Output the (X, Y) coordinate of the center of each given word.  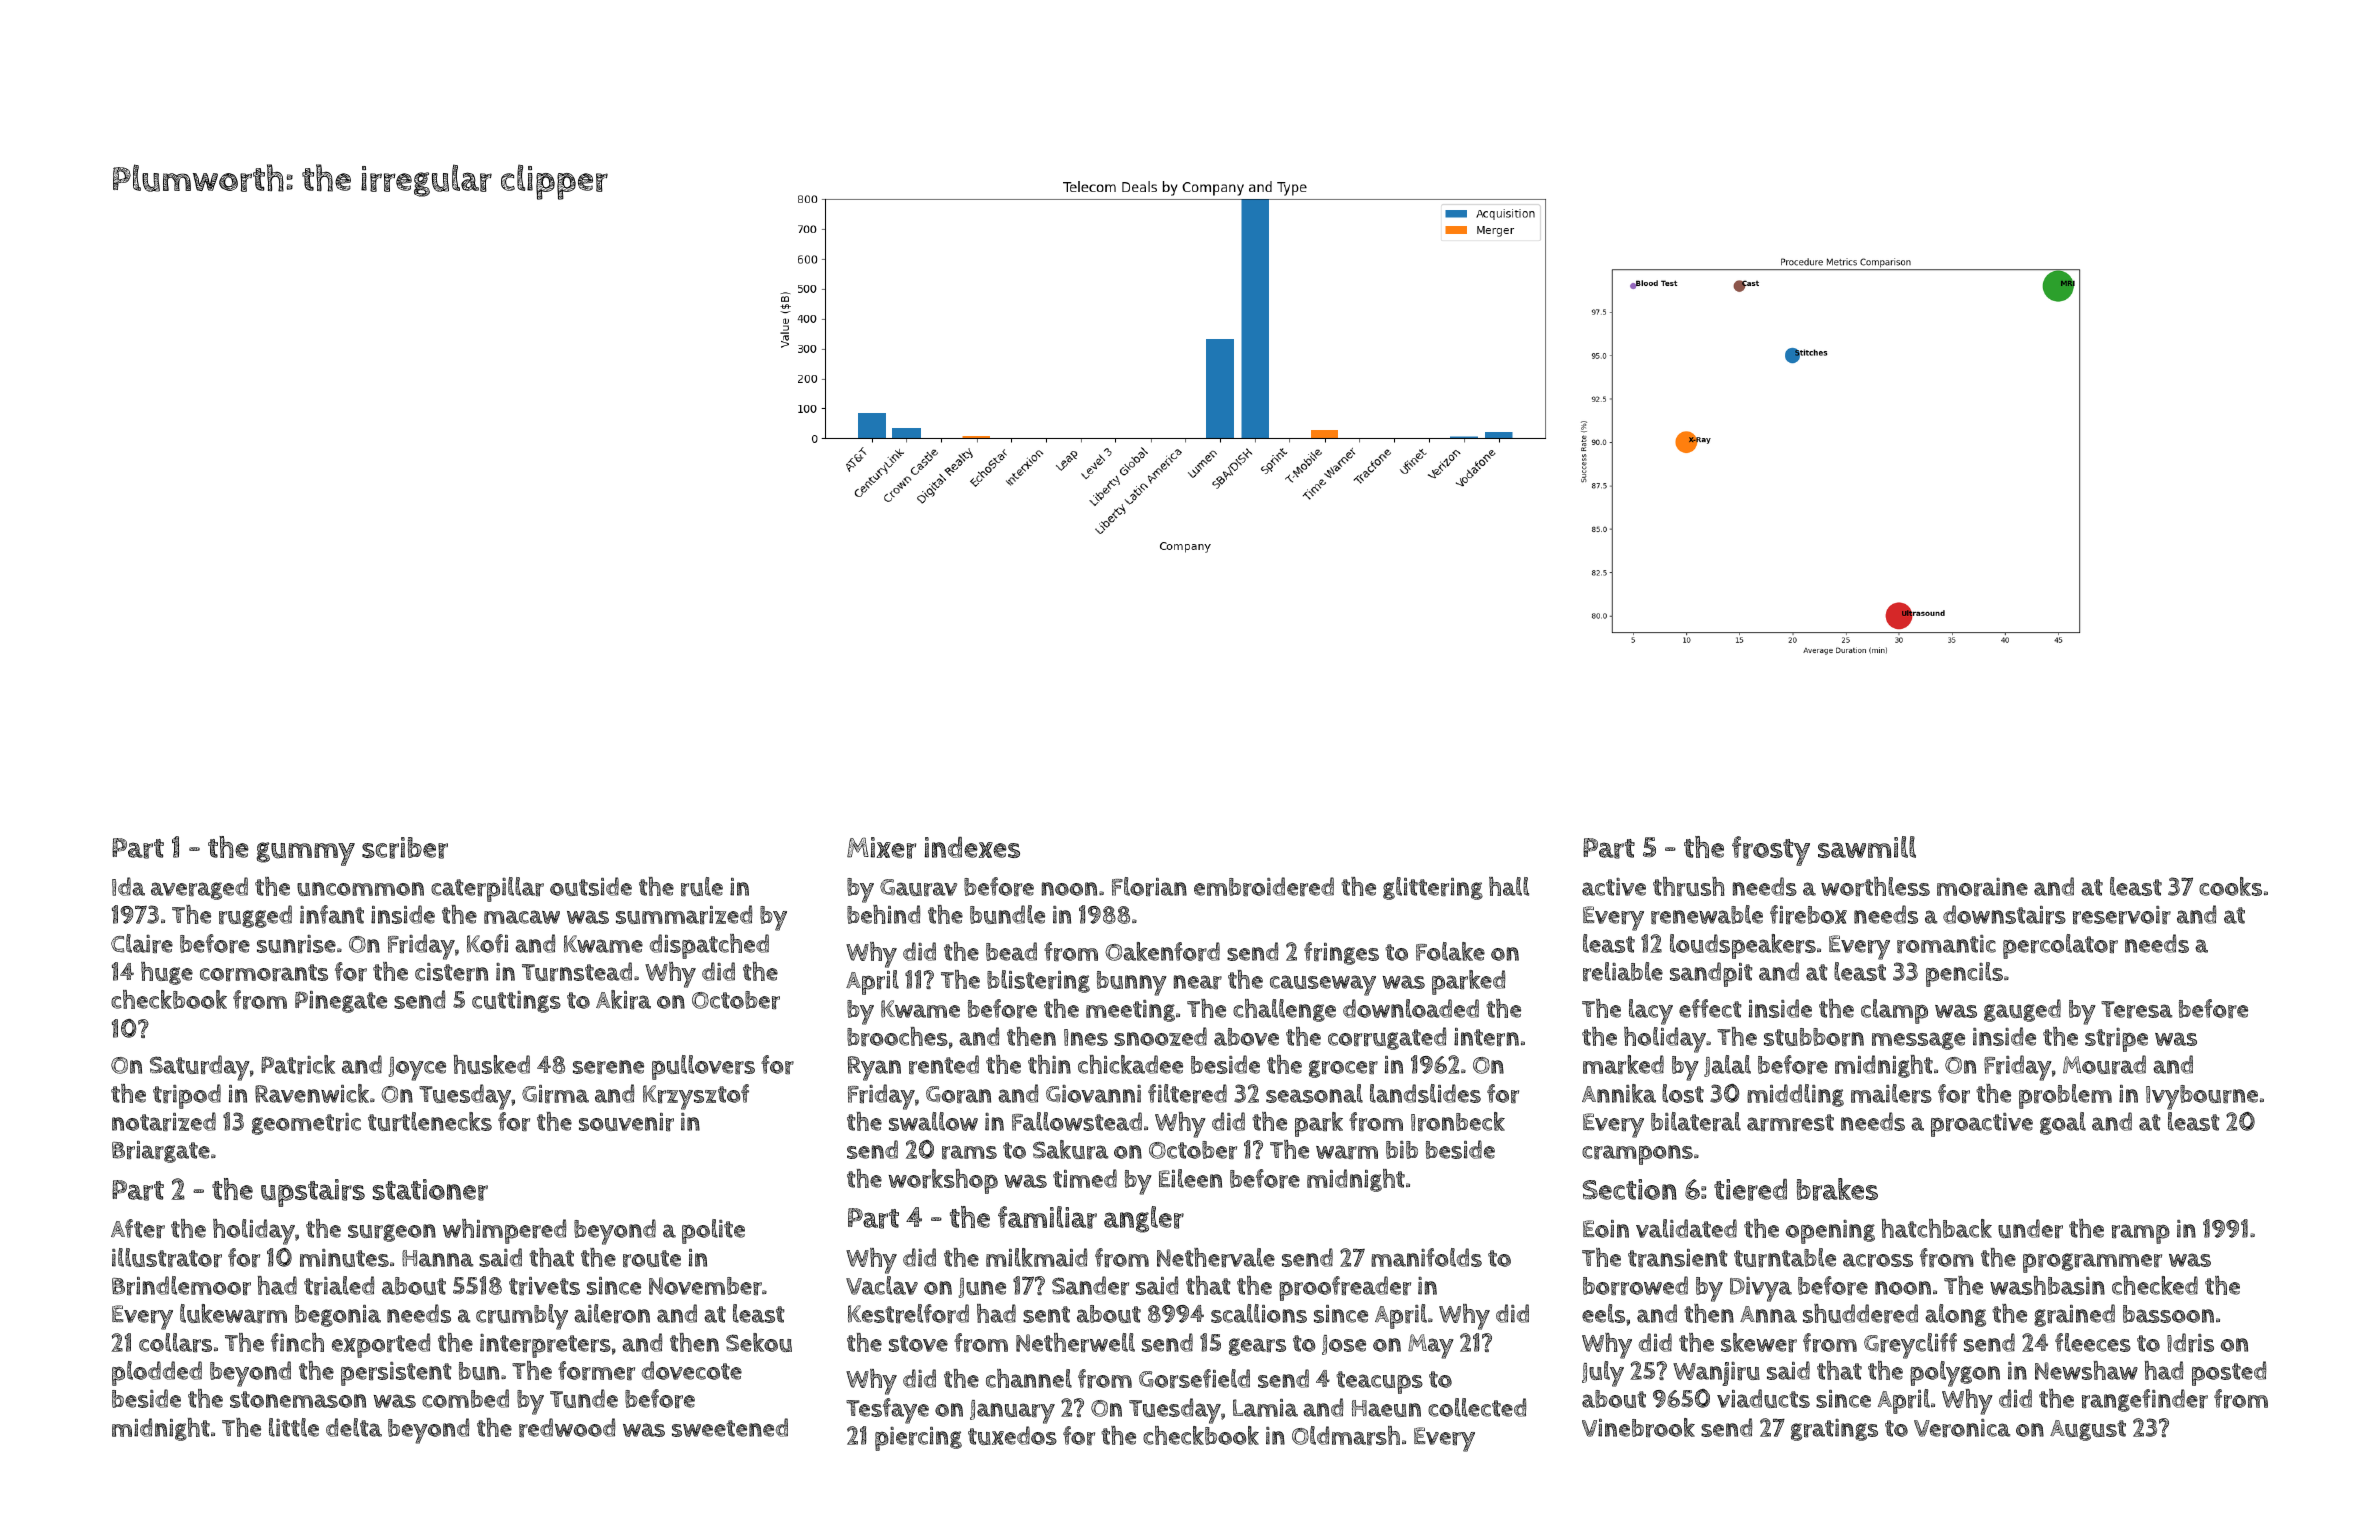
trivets (544, 1286)
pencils (1964, 974)
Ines (1086, 1037)
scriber (405, 848)
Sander (1090, 1285)
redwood (567, 1427)
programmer (2092, 1263)
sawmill (1867, 847)
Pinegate (341, 1002)
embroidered (1264, 886)
